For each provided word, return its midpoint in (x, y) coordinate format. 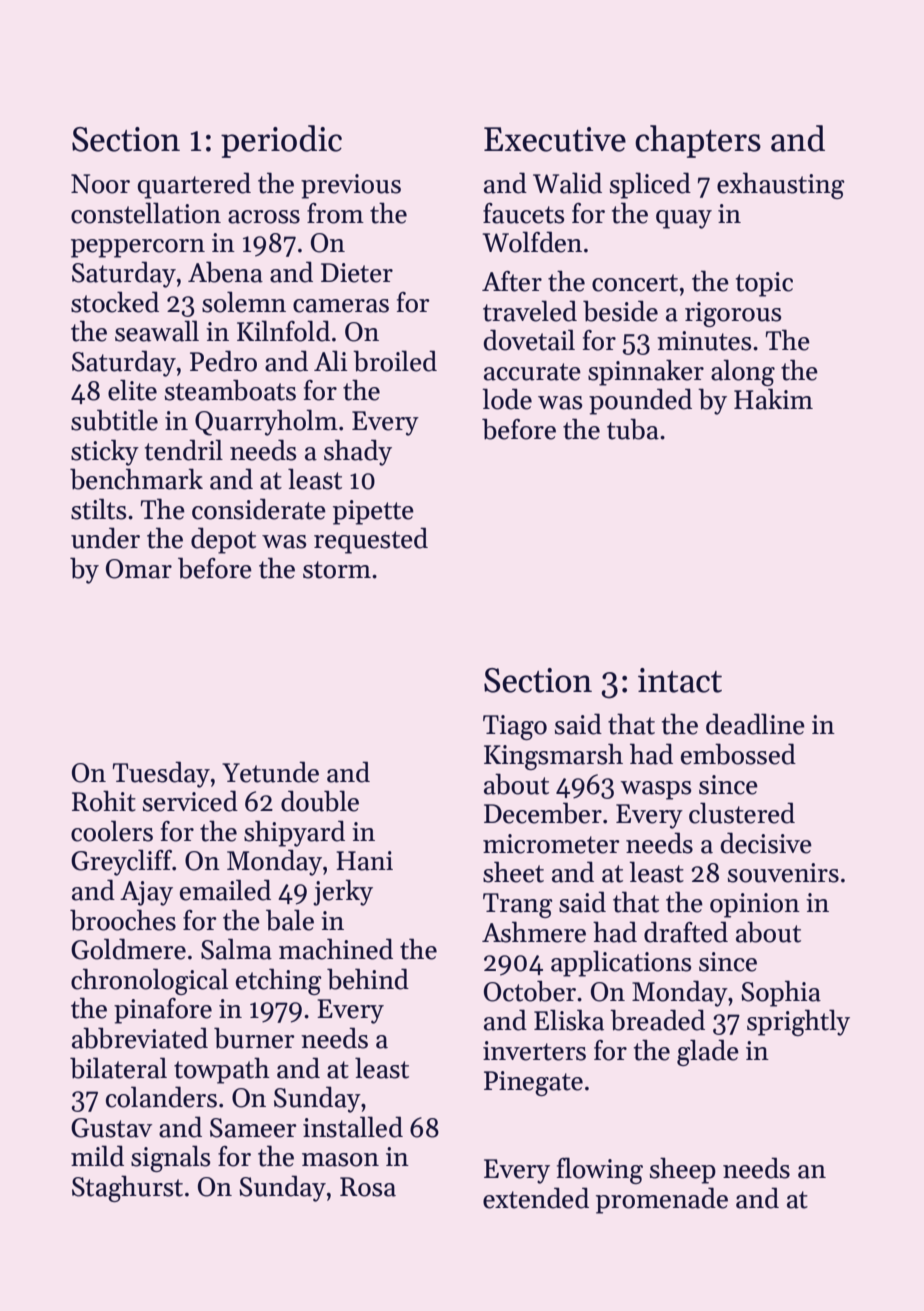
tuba (633, 429)
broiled (395, 361)
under (105, 538)
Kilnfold (283, 331)
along (743, 372)
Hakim (773, 399)
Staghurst (127, 1188)
